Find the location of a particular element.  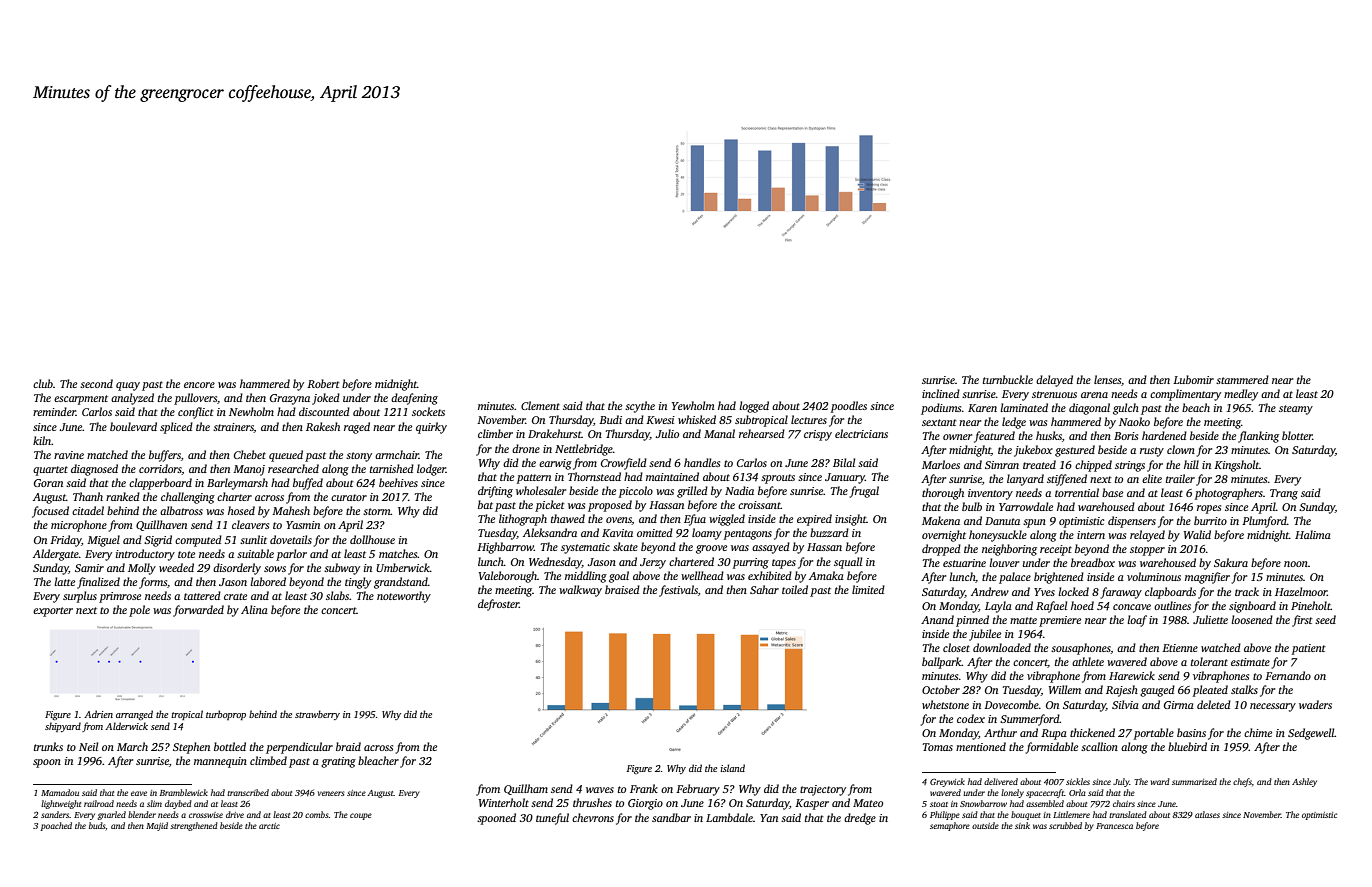

sanders is located at coordinates (55, 814).
